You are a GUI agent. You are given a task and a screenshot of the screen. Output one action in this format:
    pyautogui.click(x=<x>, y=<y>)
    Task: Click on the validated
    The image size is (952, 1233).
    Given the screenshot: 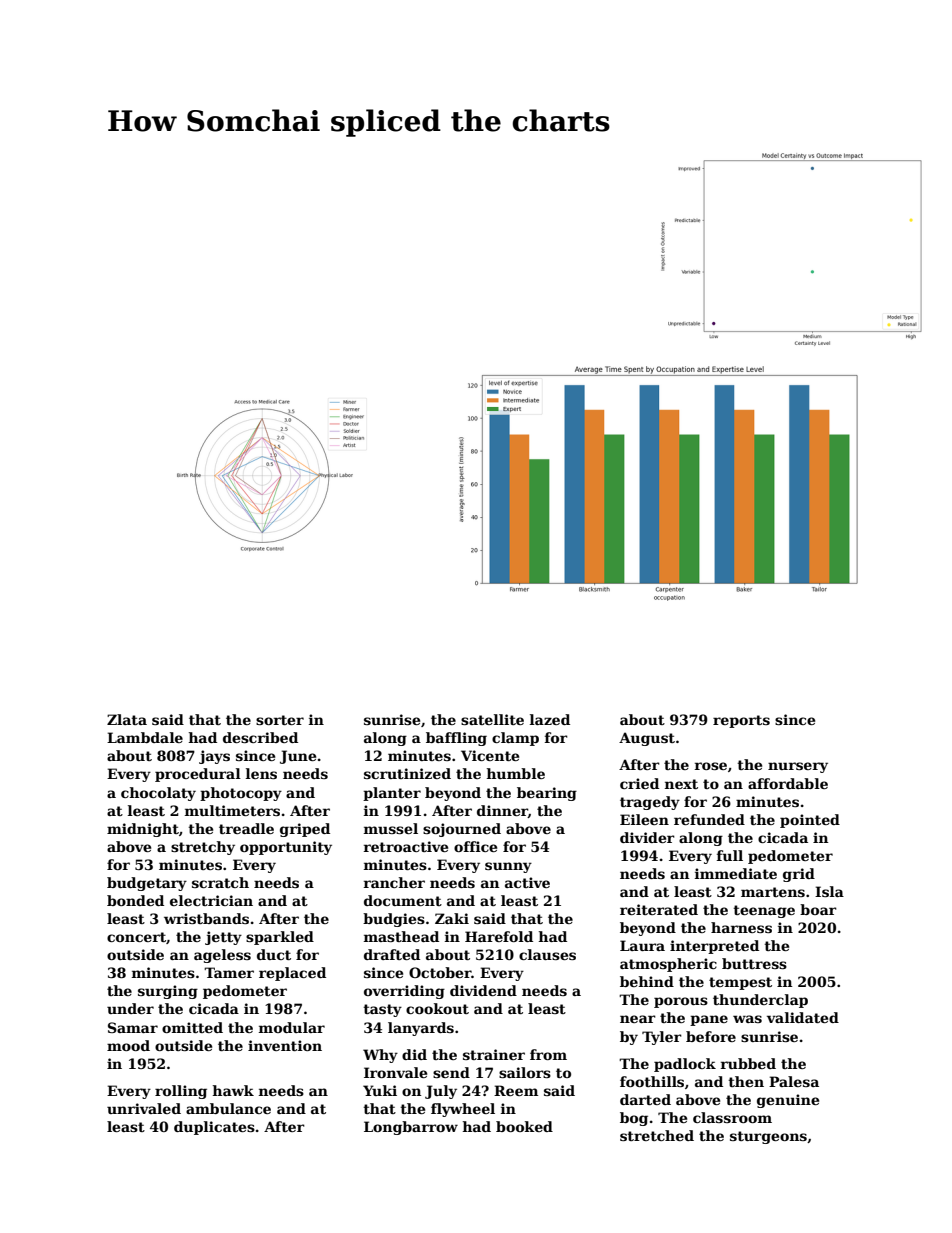 What is the action you would take?
    pyautogui.click(x=803, y=1017)
